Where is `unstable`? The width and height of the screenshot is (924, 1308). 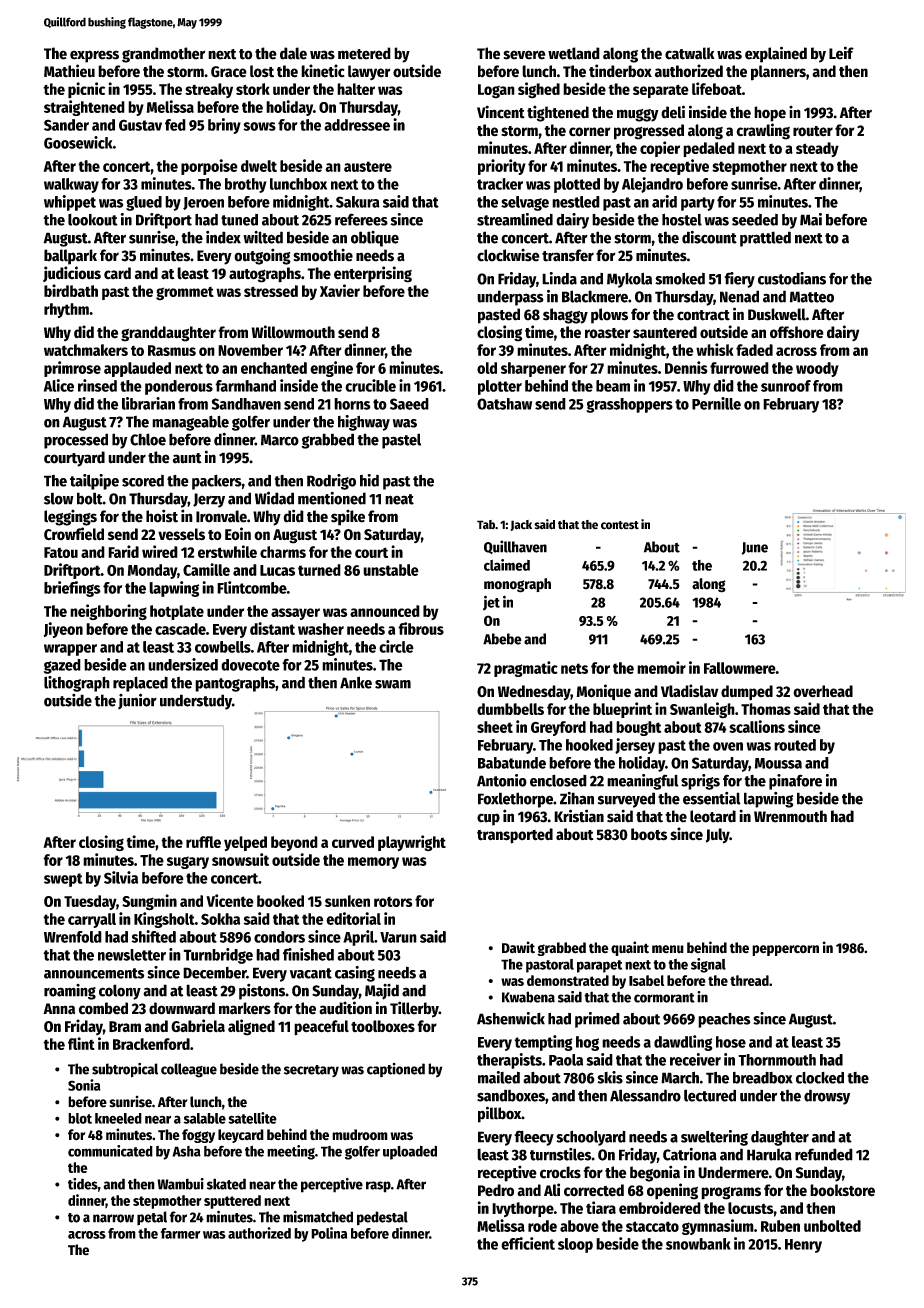 unstable is located at coordinates (391, 570).
